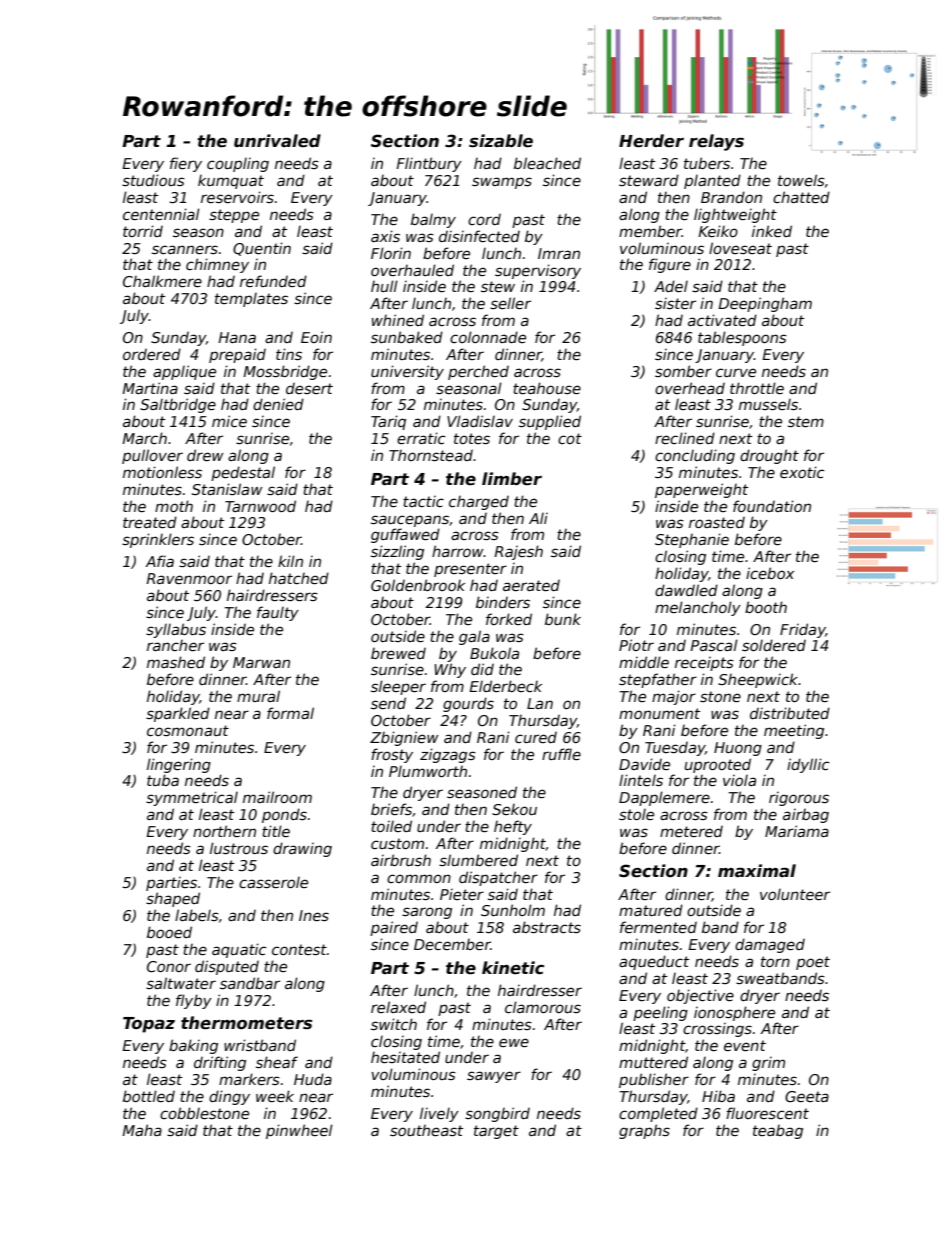 The width and height of the screenshot is (952, 1233). What do you see at coordinates (496, 1132) in the screenshot?
I see `target` at bounding box center [496, 1132].
